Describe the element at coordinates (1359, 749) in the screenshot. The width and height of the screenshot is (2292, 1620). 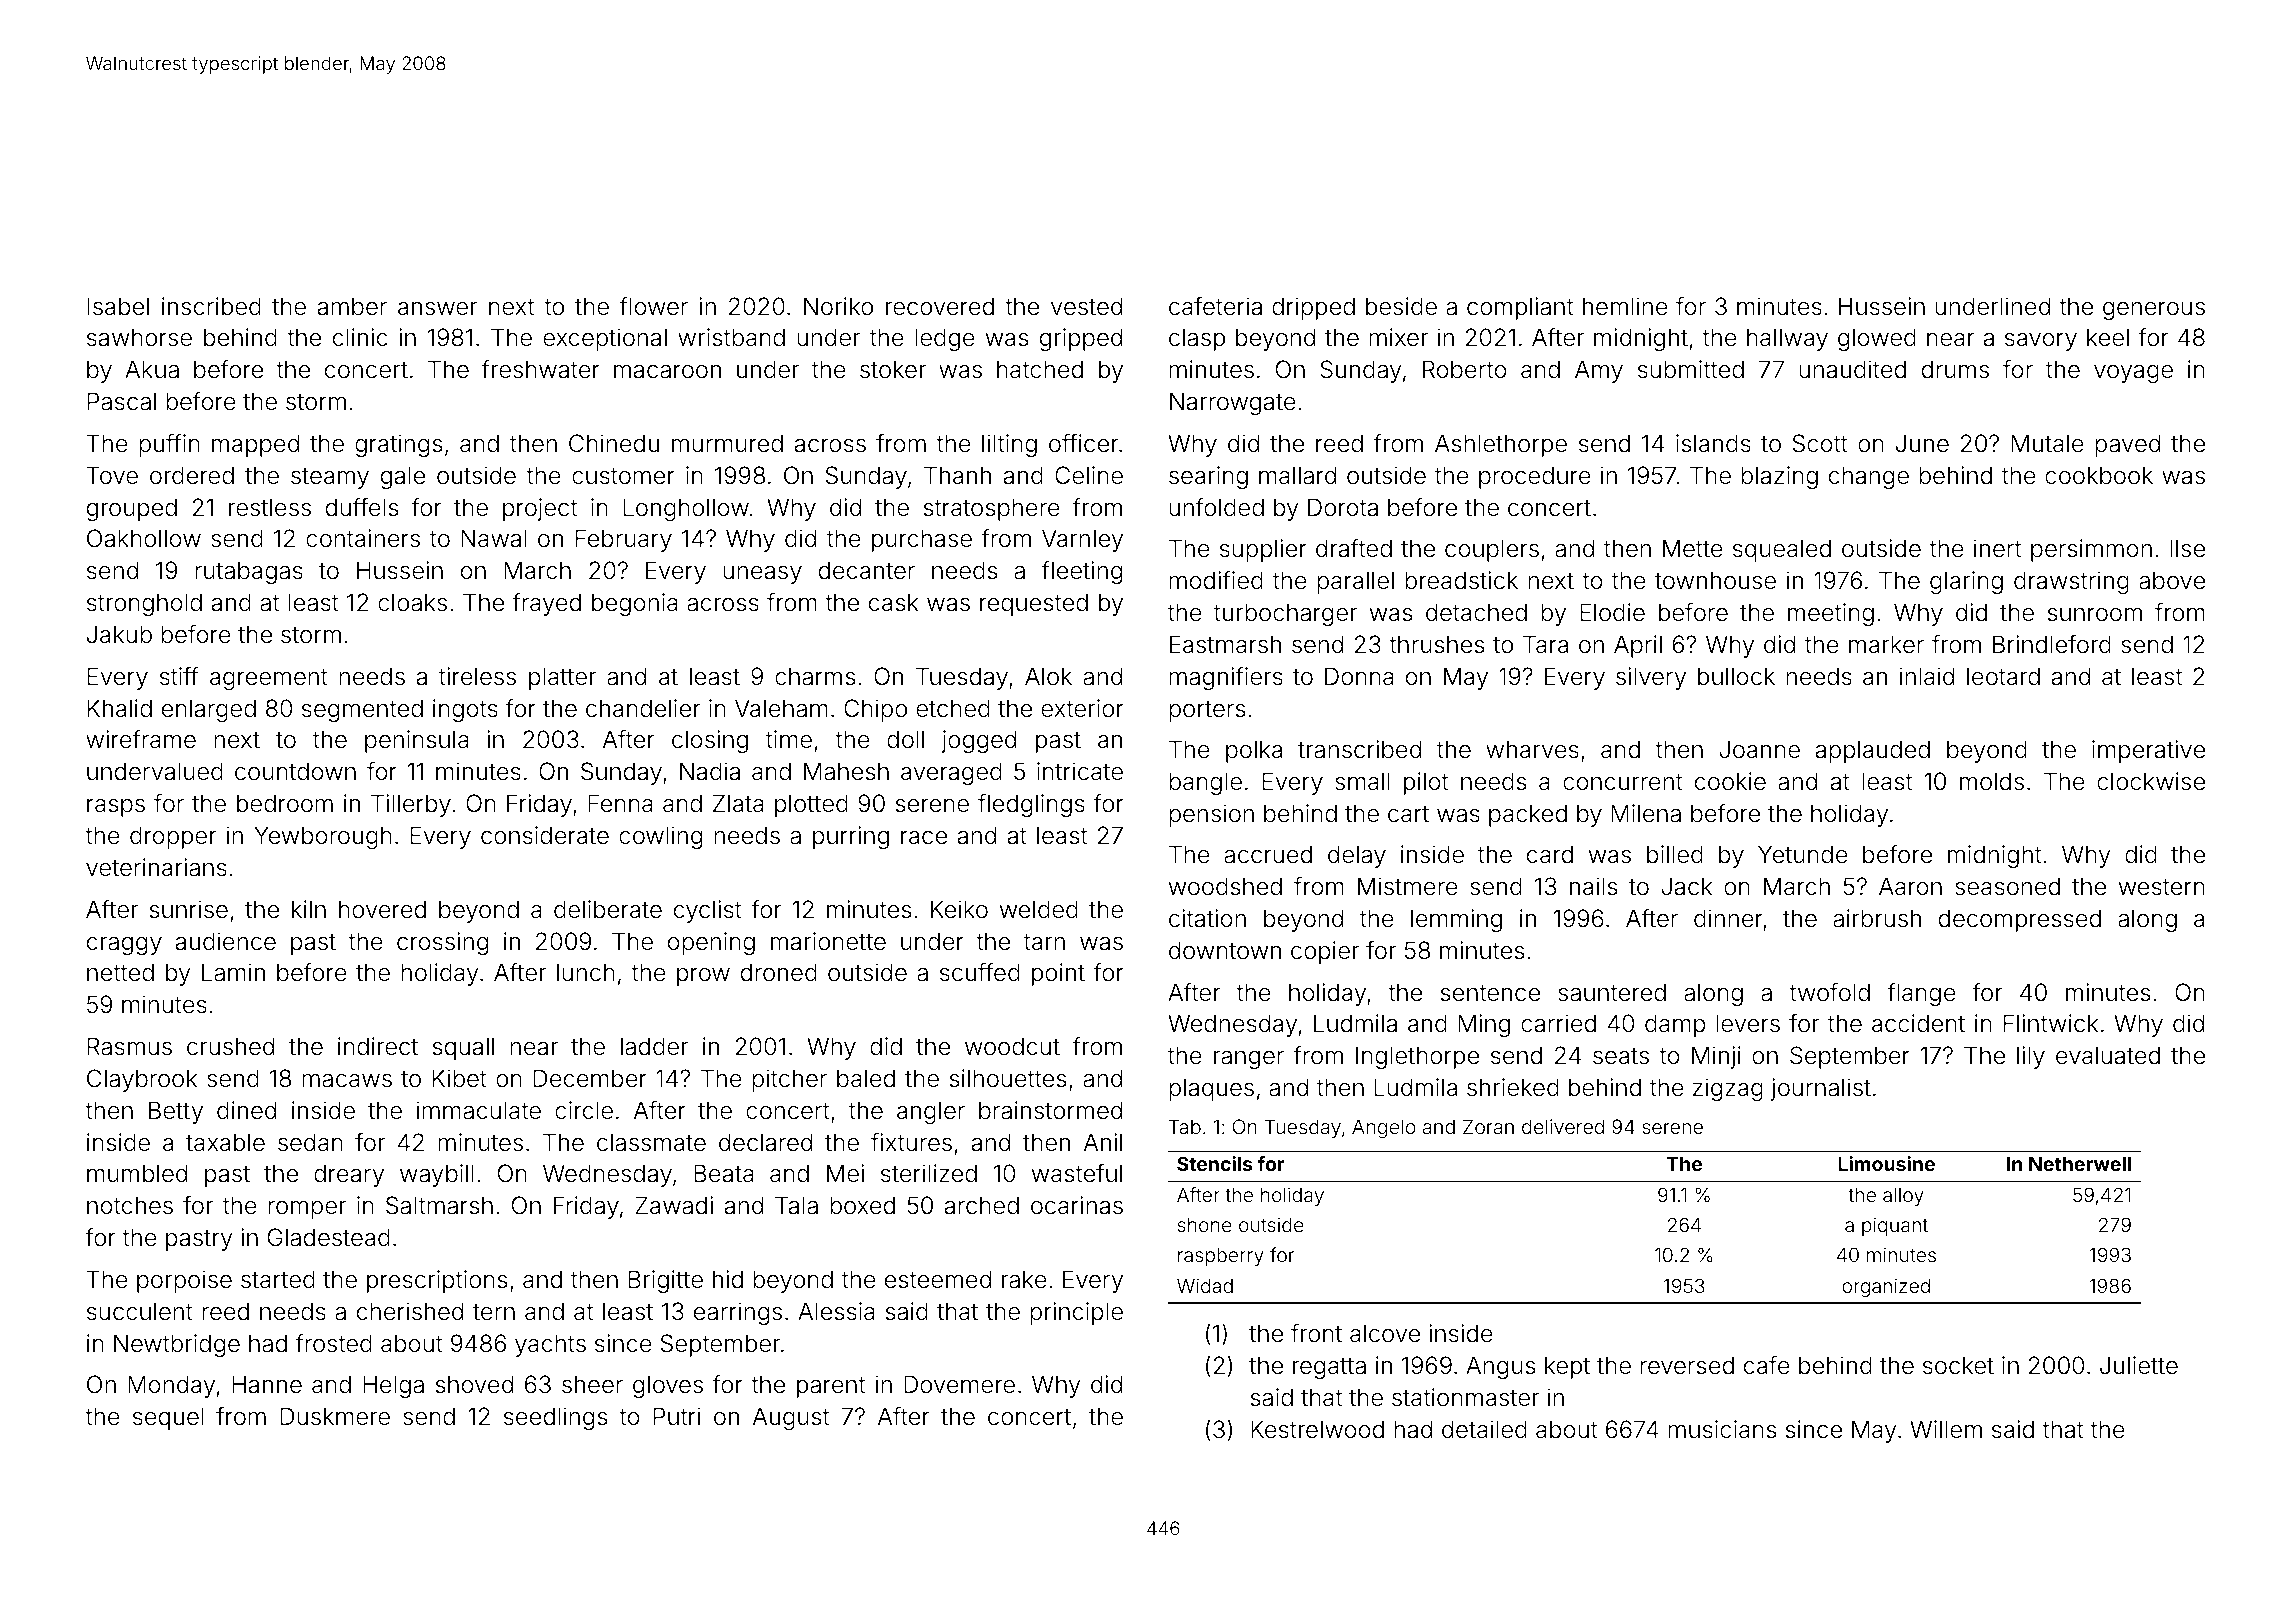
I see `transcribed` at that location.
